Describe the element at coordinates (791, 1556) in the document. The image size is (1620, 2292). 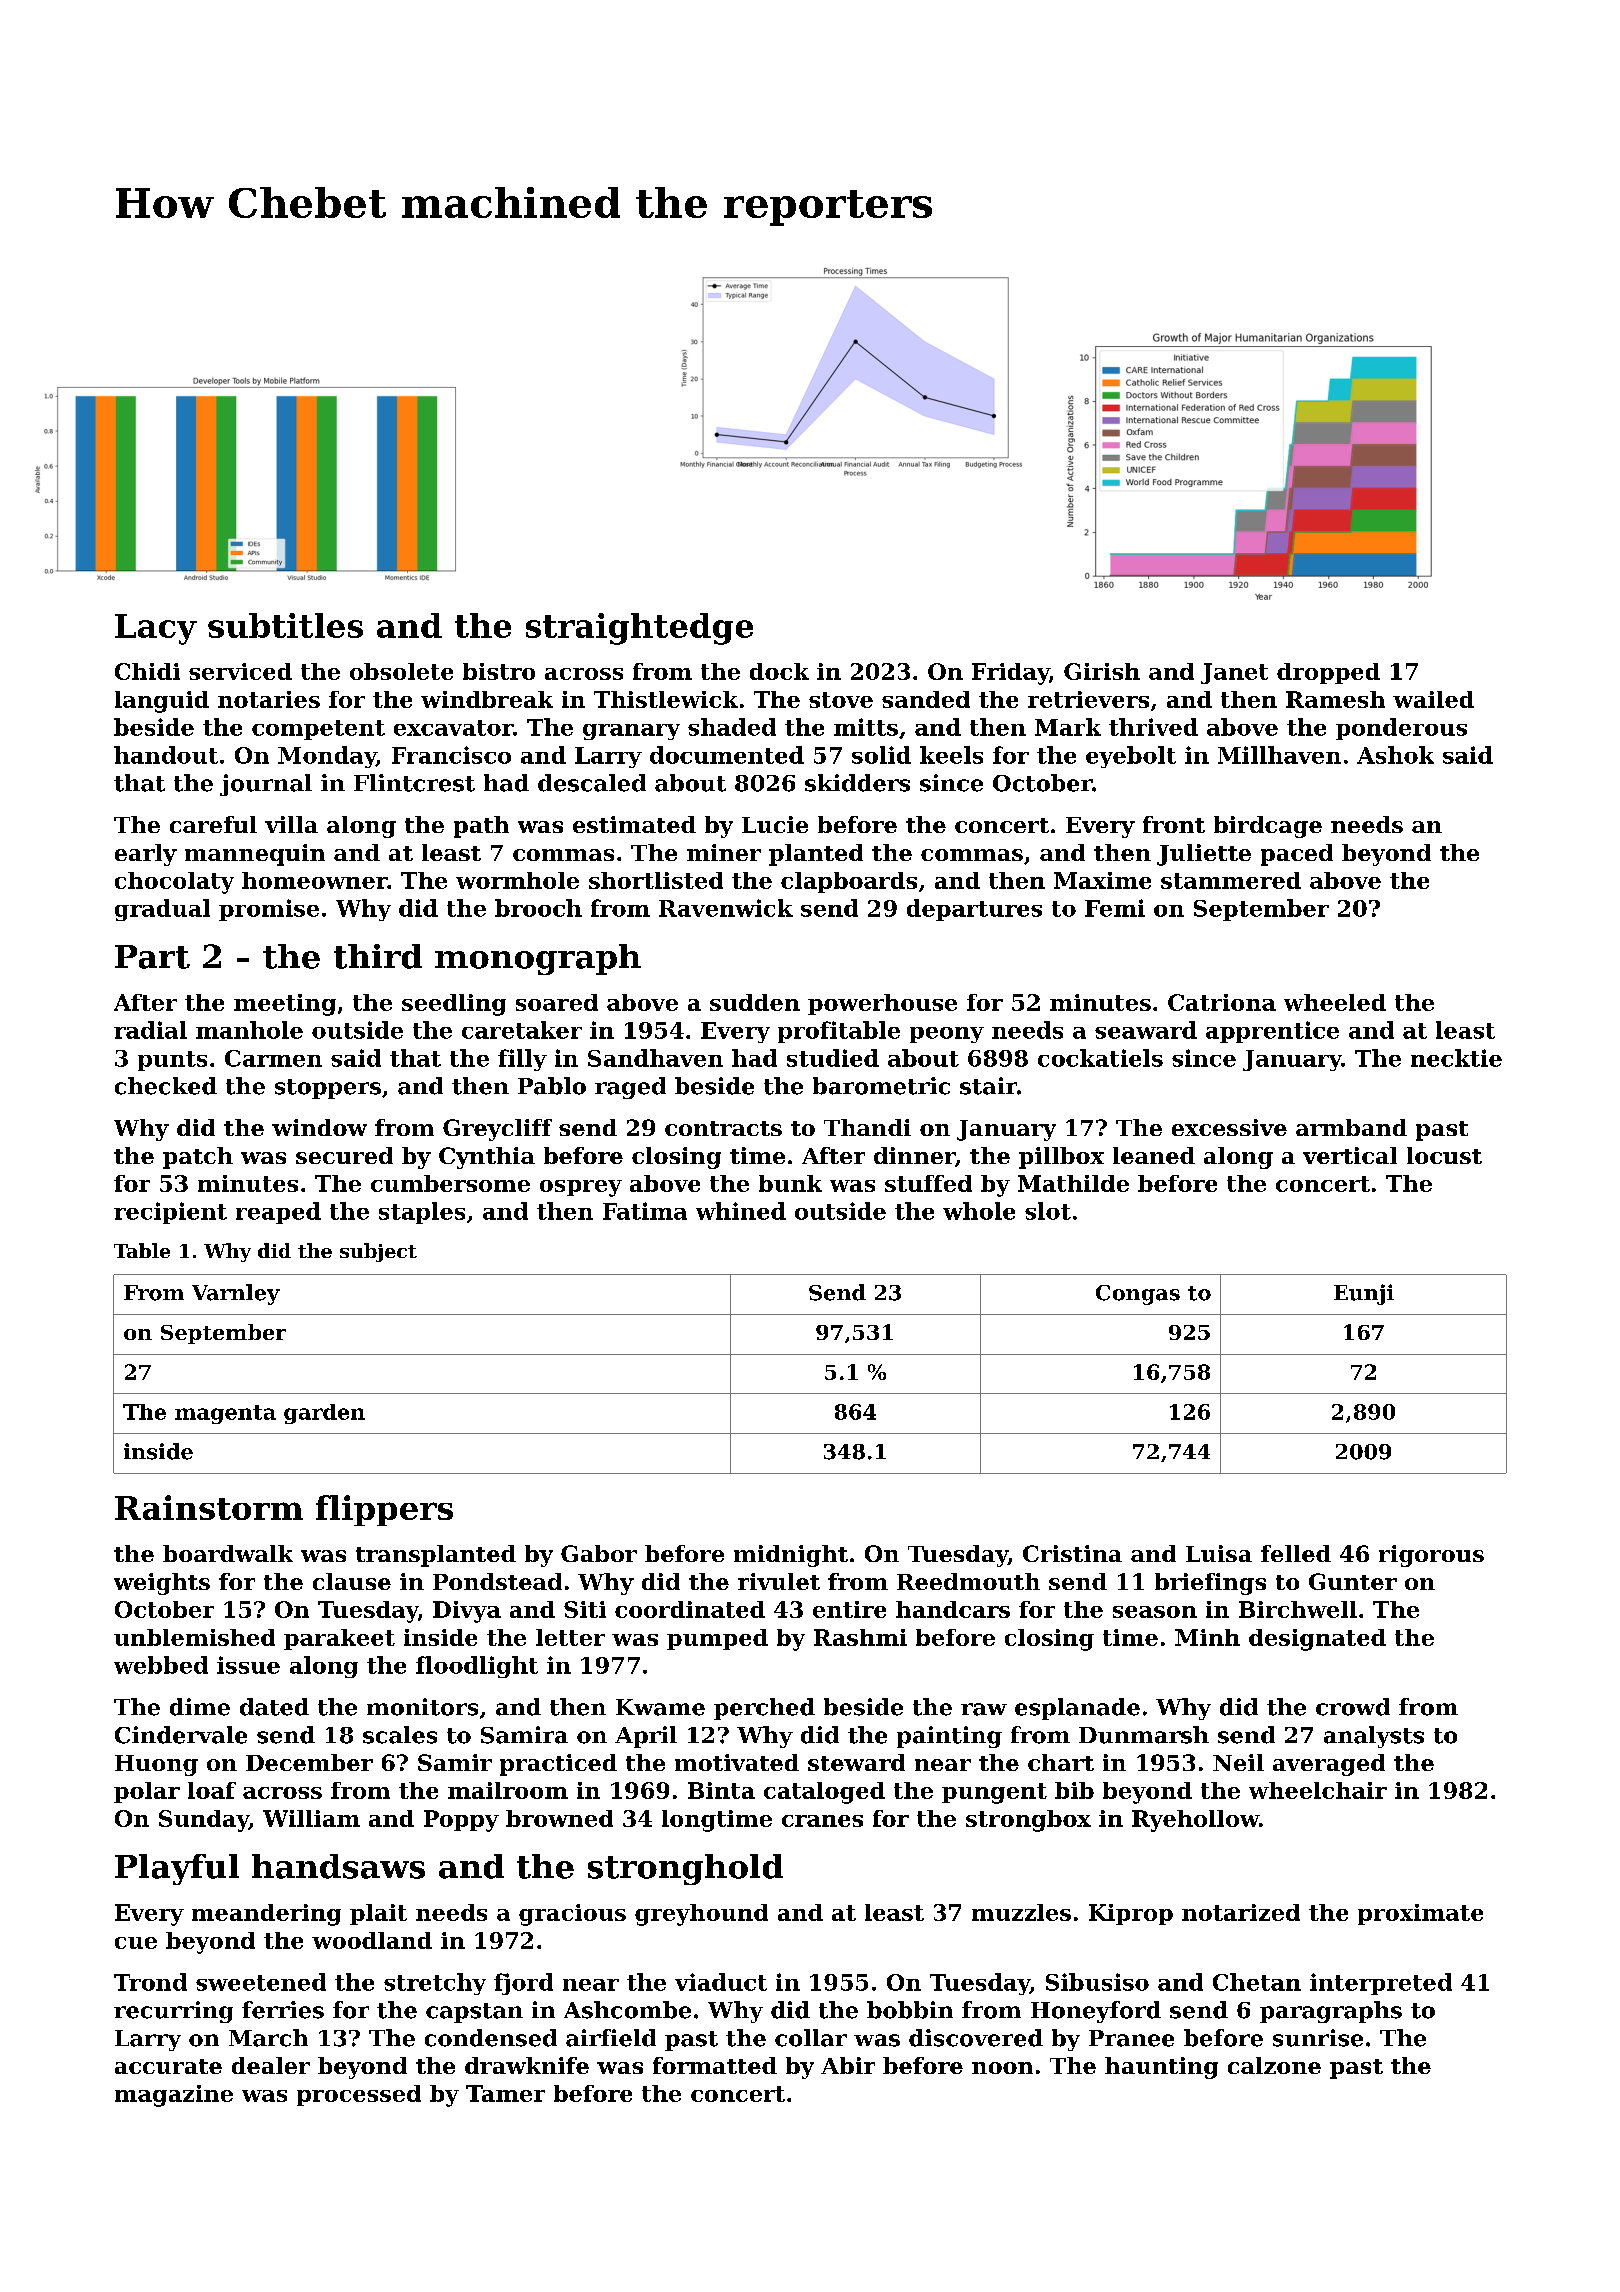
I see `midnight` at that location.
